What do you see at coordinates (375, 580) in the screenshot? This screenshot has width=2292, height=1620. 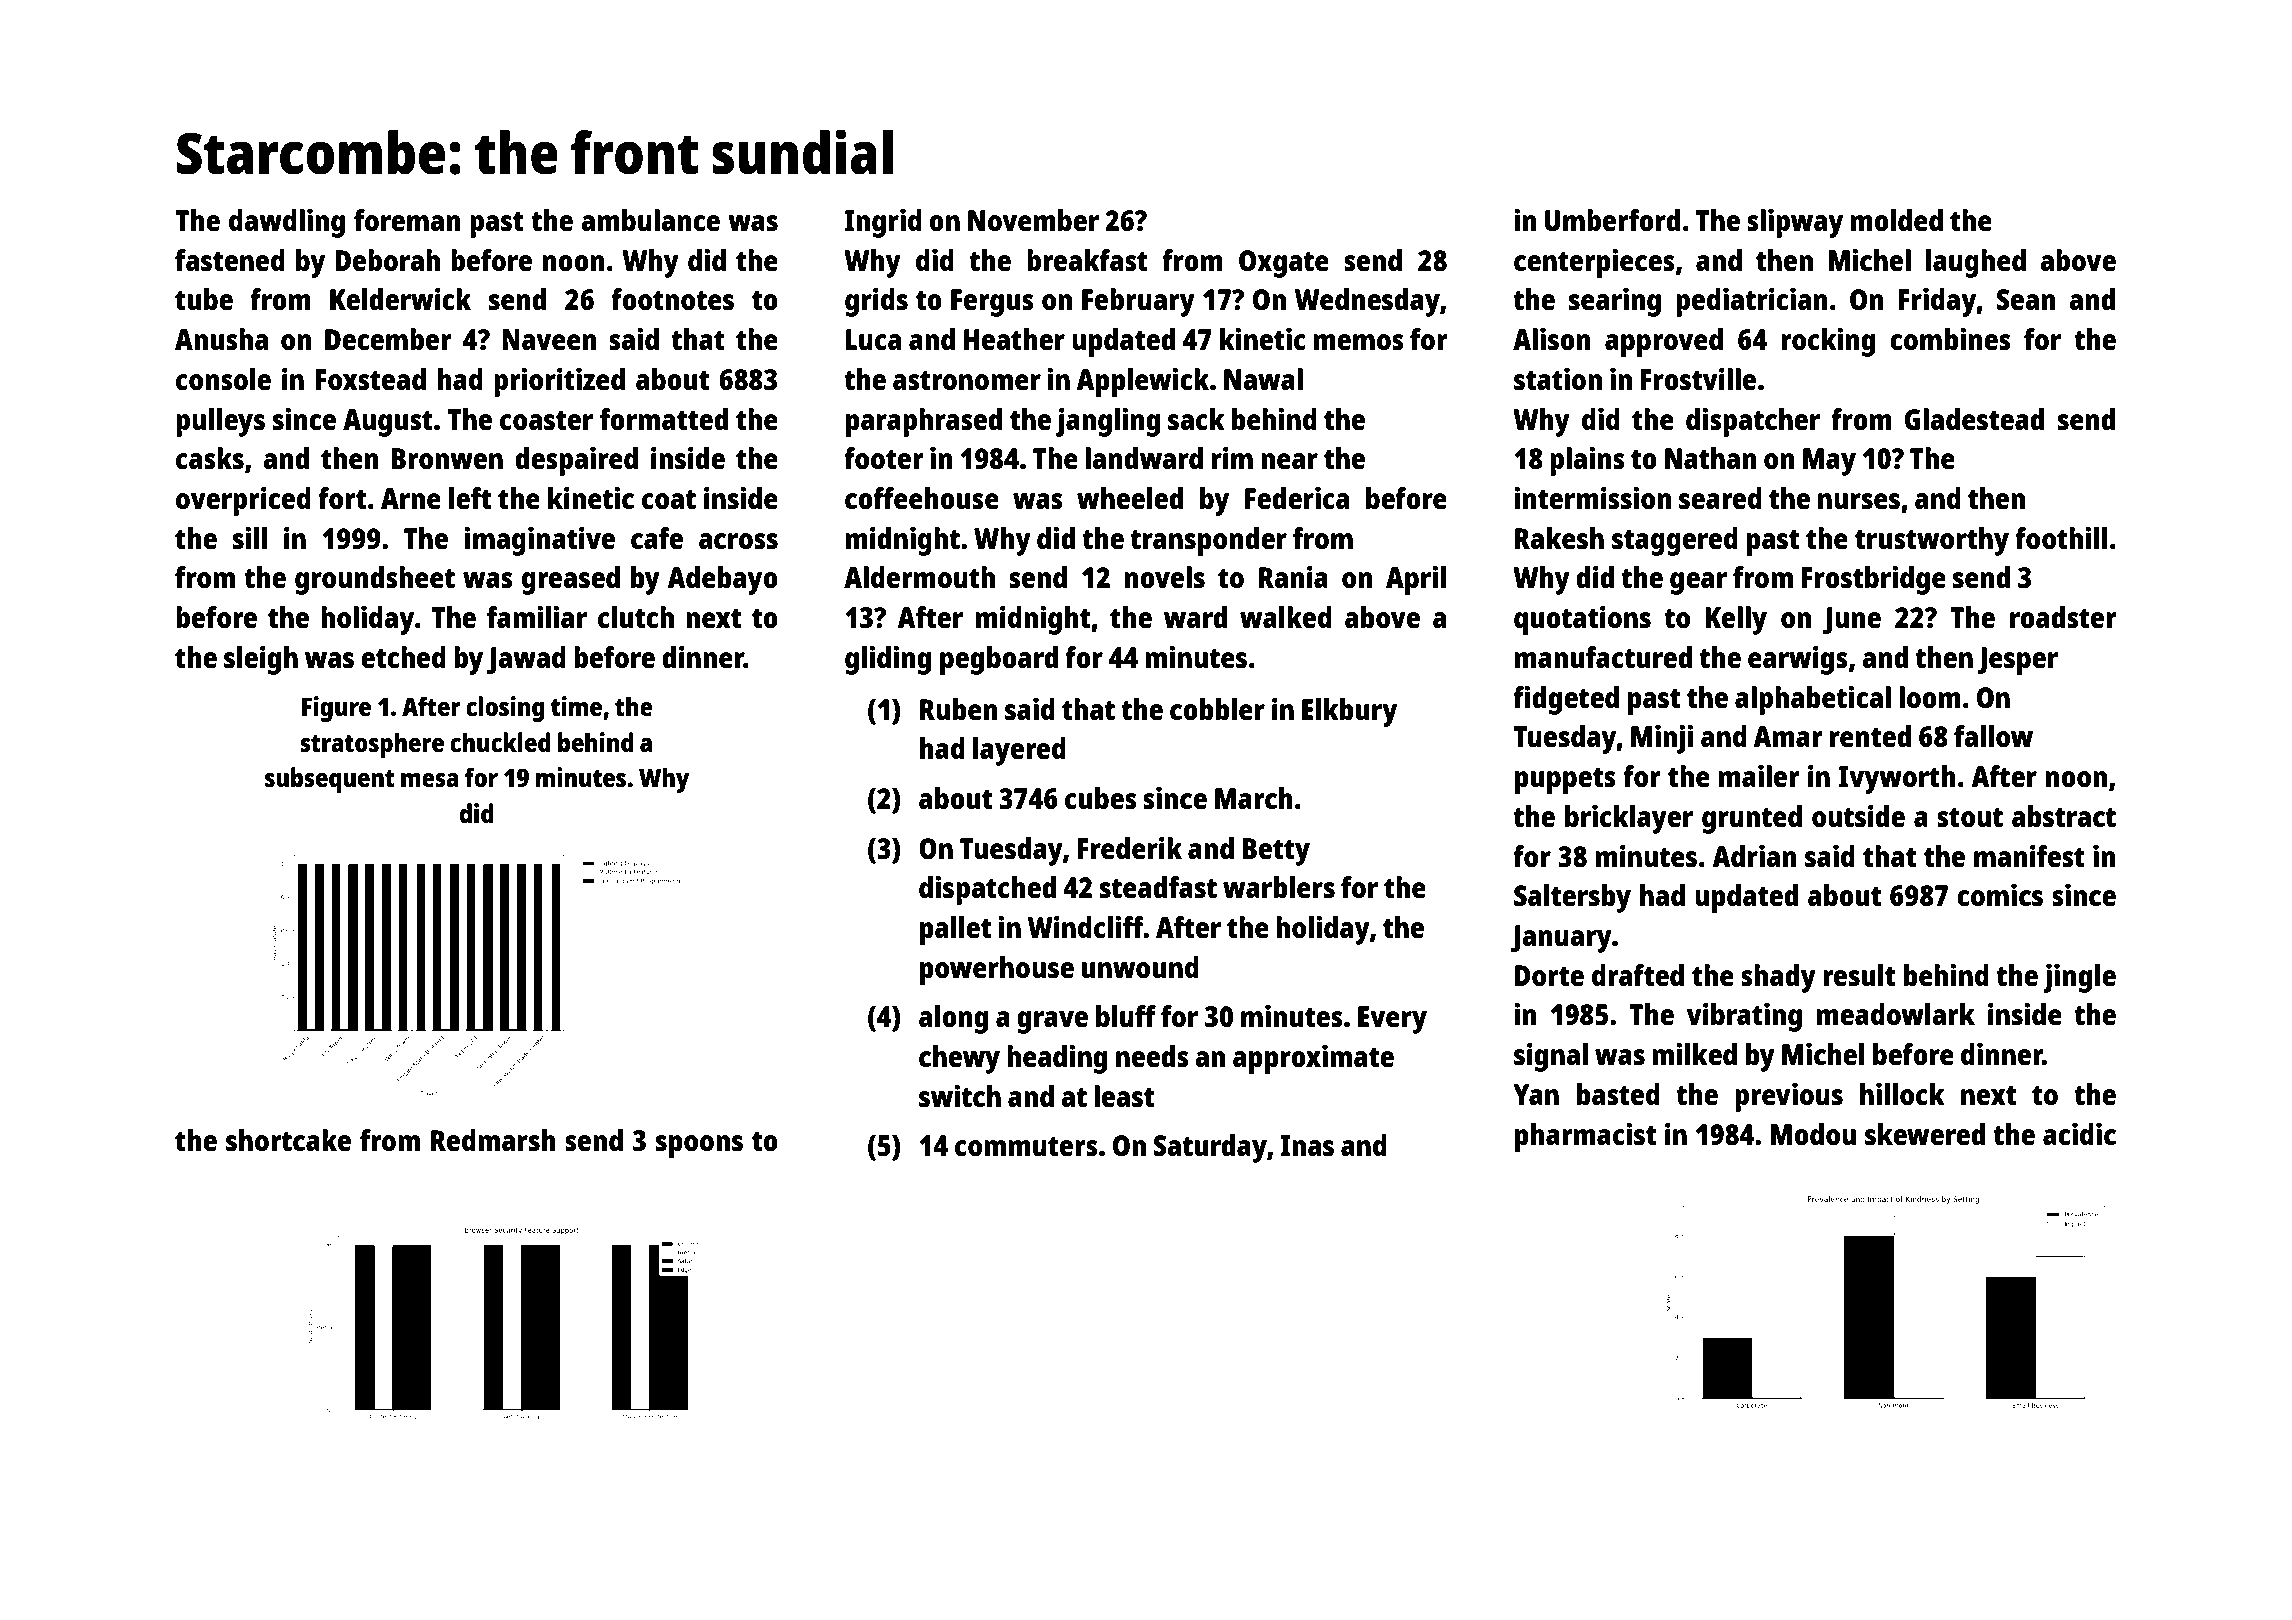 I see `groundsheet` at bounding box center [375, 580].
